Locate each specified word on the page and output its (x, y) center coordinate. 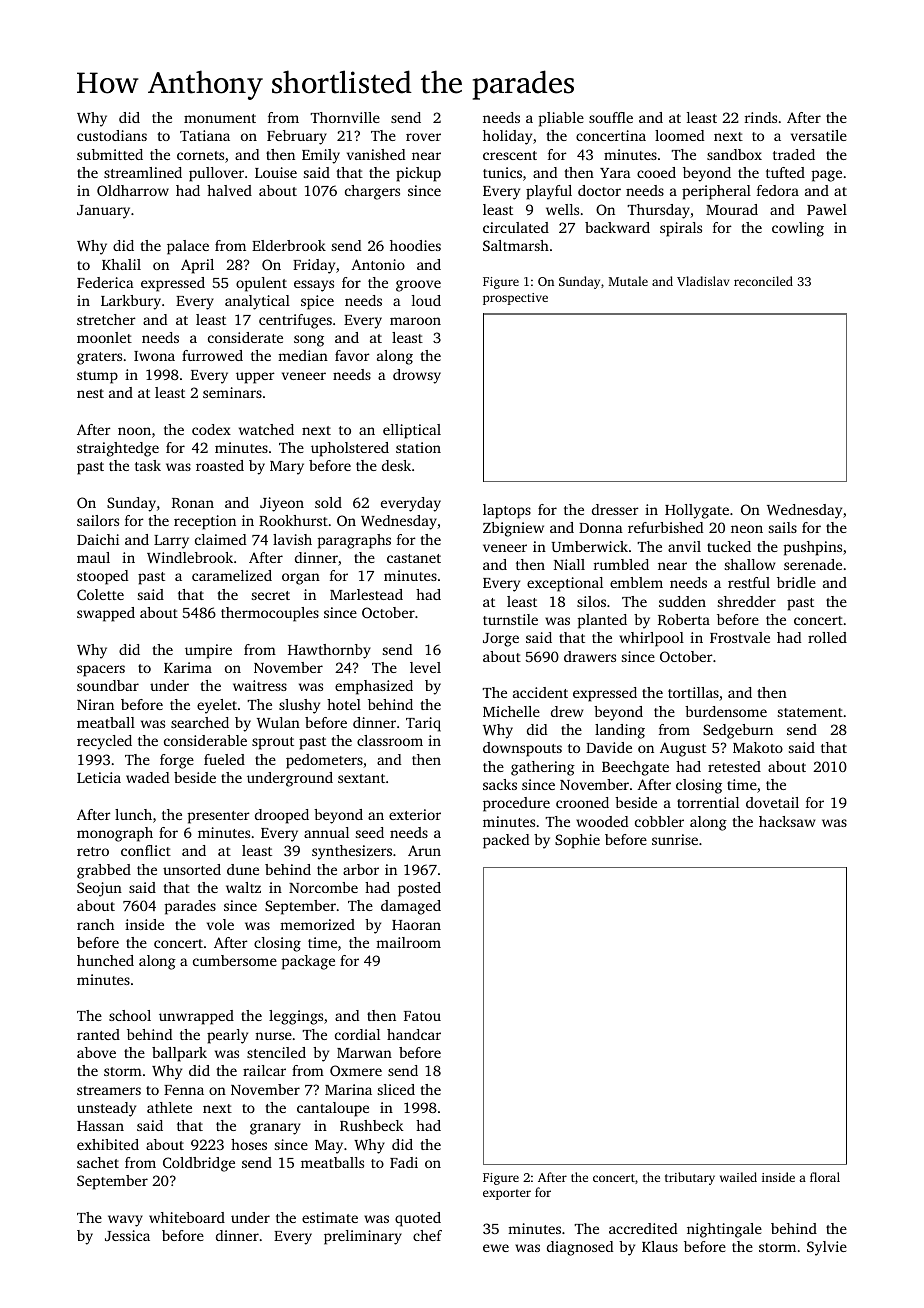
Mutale (628, 281)
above (96, 1052)
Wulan (278, 722)
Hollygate (697, 511)
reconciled (763, 281)
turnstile (510, 619)
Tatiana (205, 135)
